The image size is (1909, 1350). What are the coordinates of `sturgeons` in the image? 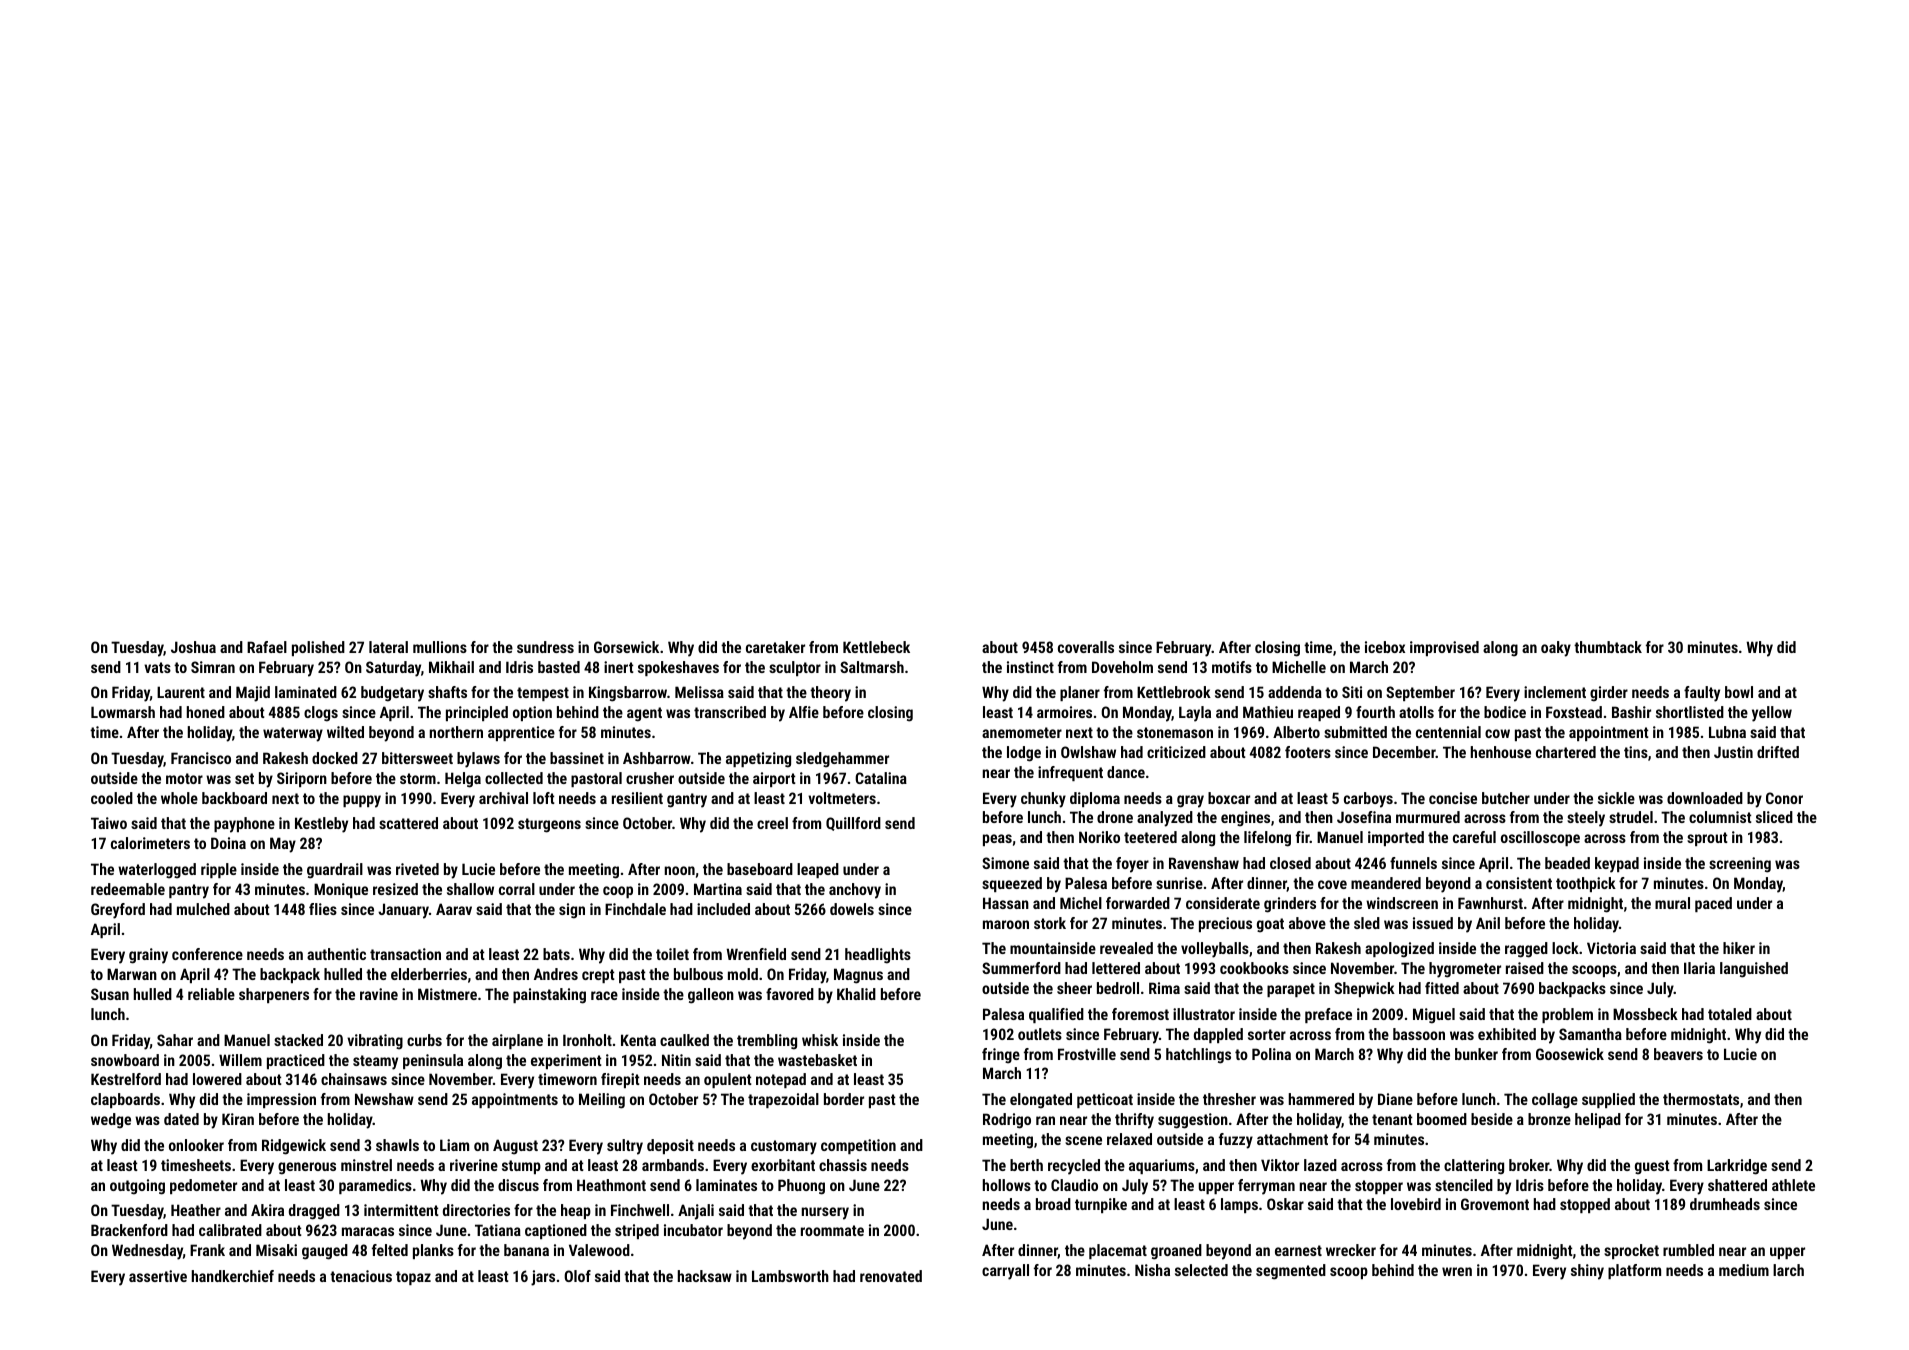 It's located at (549, 825).
